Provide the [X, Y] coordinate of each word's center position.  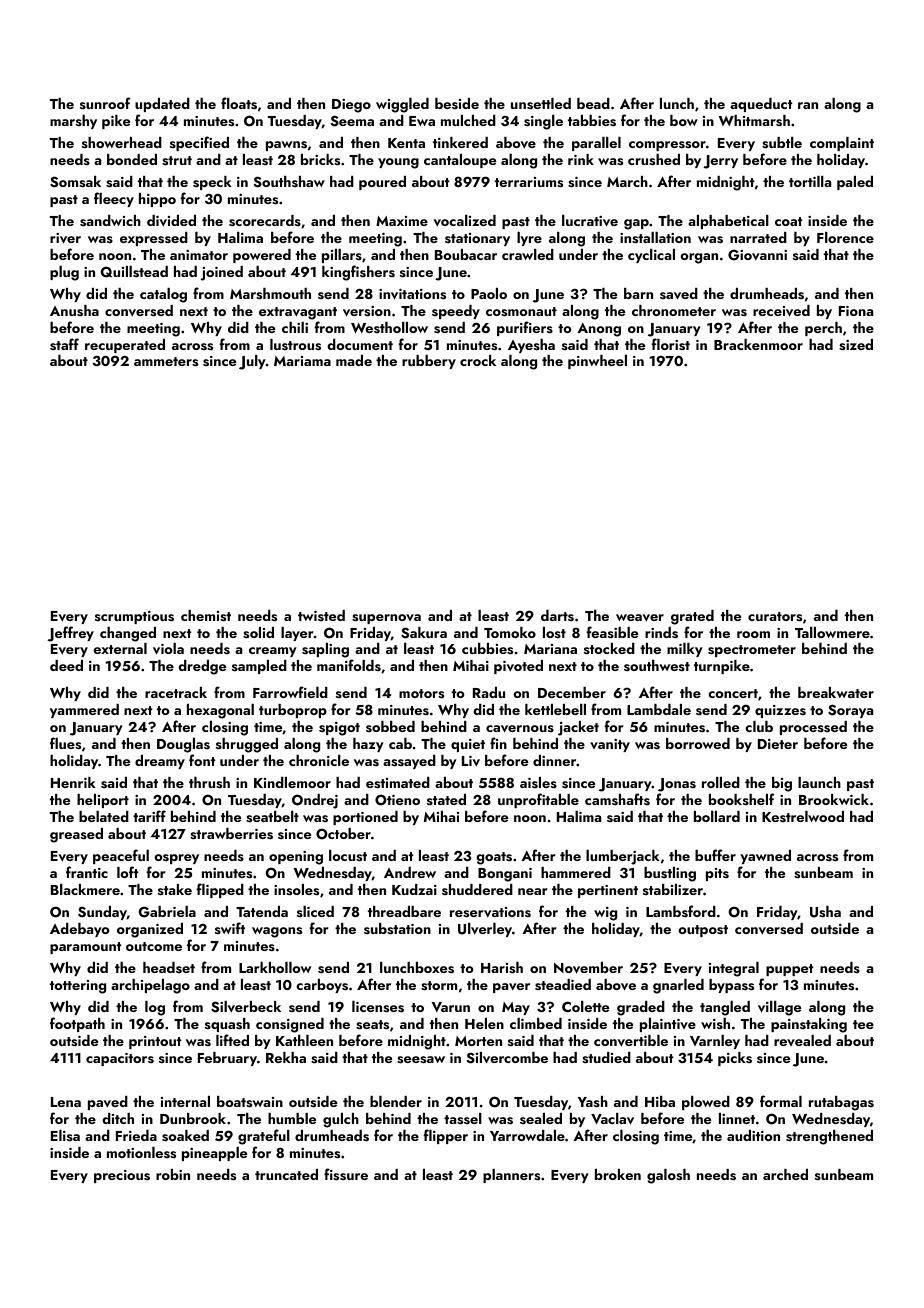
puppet [789, 970]
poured [382, 183]
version [367, 311]
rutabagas [841, 1103]
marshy [73, 122]
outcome [154, 946]
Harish [502, 968]
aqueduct [761, 105]
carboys [322, 986]
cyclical [651, 256]
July [252, 362]
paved [108, 1103]
